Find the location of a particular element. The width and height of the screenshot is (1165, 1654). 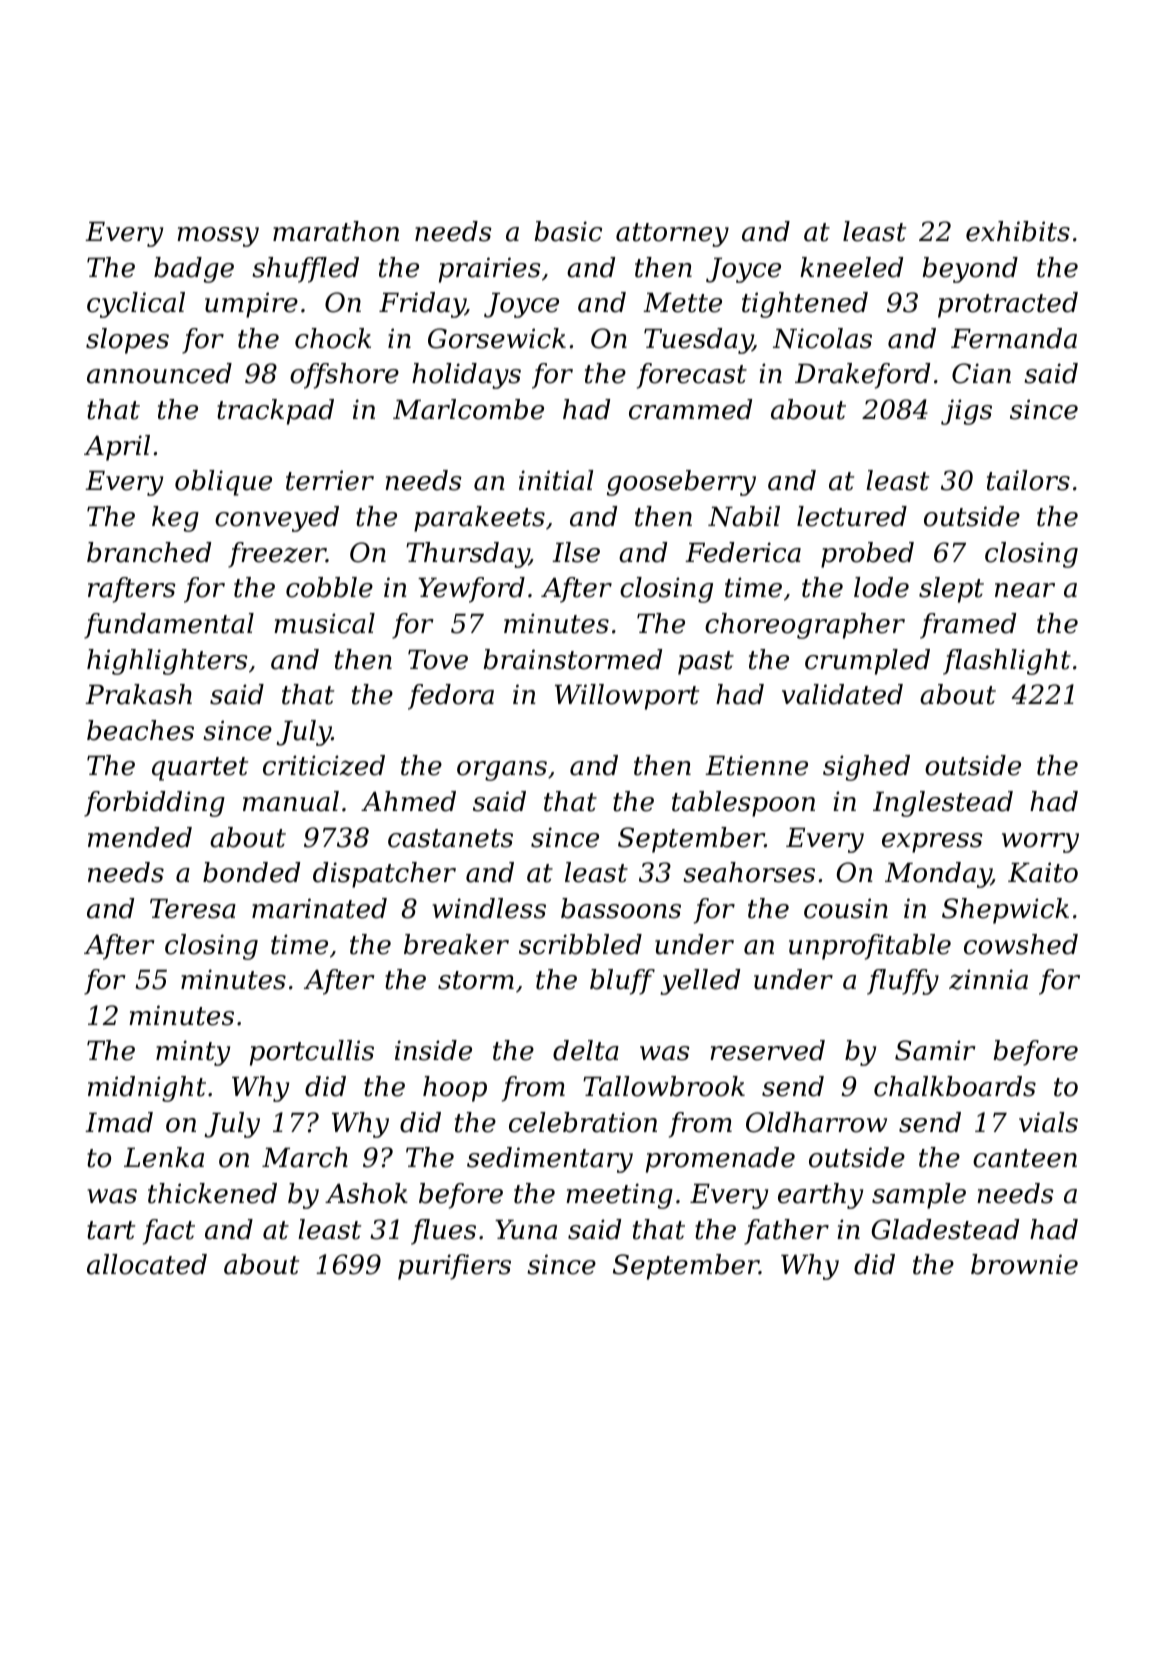

basic is located at coordinates (568, 231).
